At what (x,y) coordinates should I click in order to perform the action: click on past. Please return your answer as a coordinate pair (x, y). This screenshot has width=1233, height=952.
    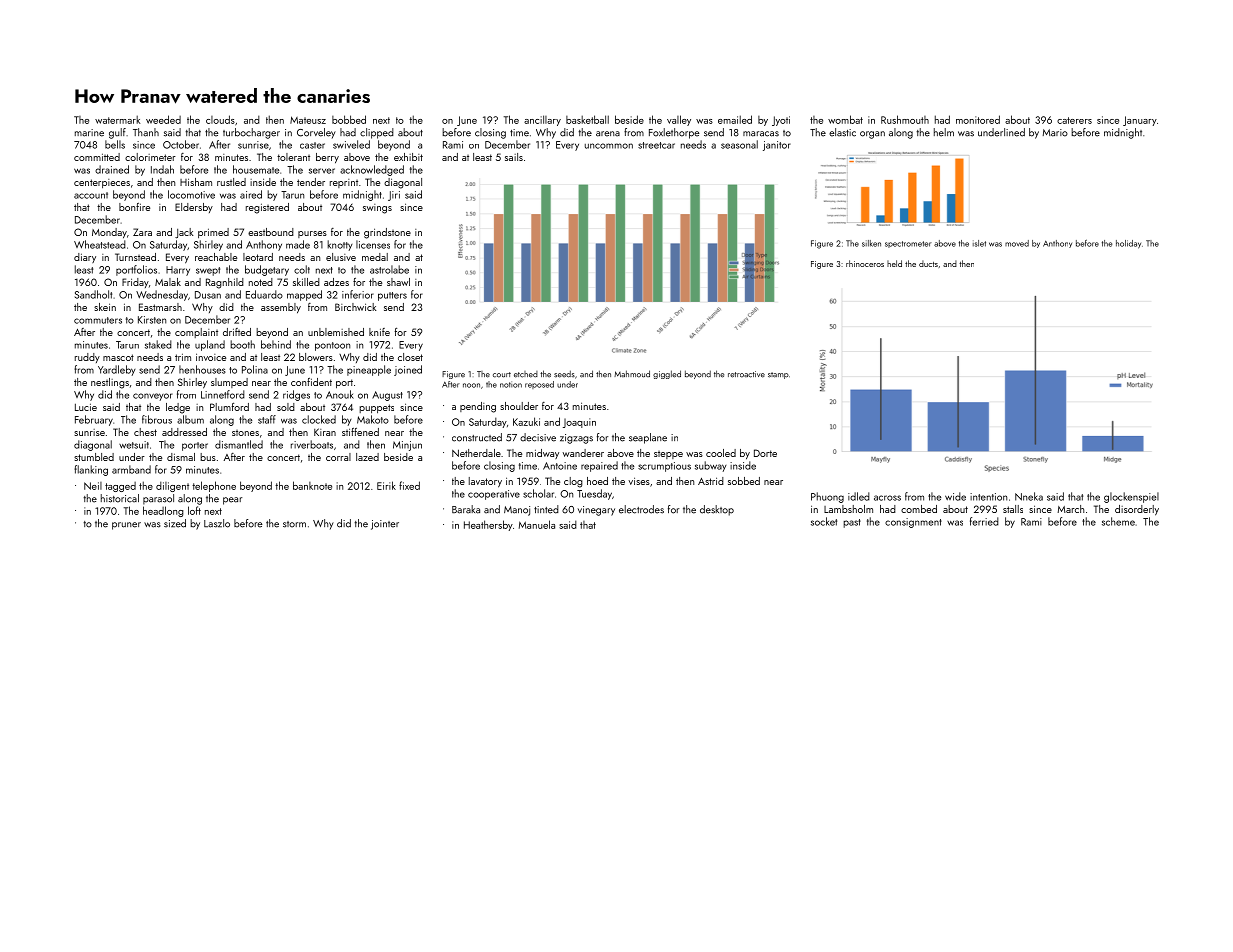
    Looking at the image, I should click on (852, 523).
